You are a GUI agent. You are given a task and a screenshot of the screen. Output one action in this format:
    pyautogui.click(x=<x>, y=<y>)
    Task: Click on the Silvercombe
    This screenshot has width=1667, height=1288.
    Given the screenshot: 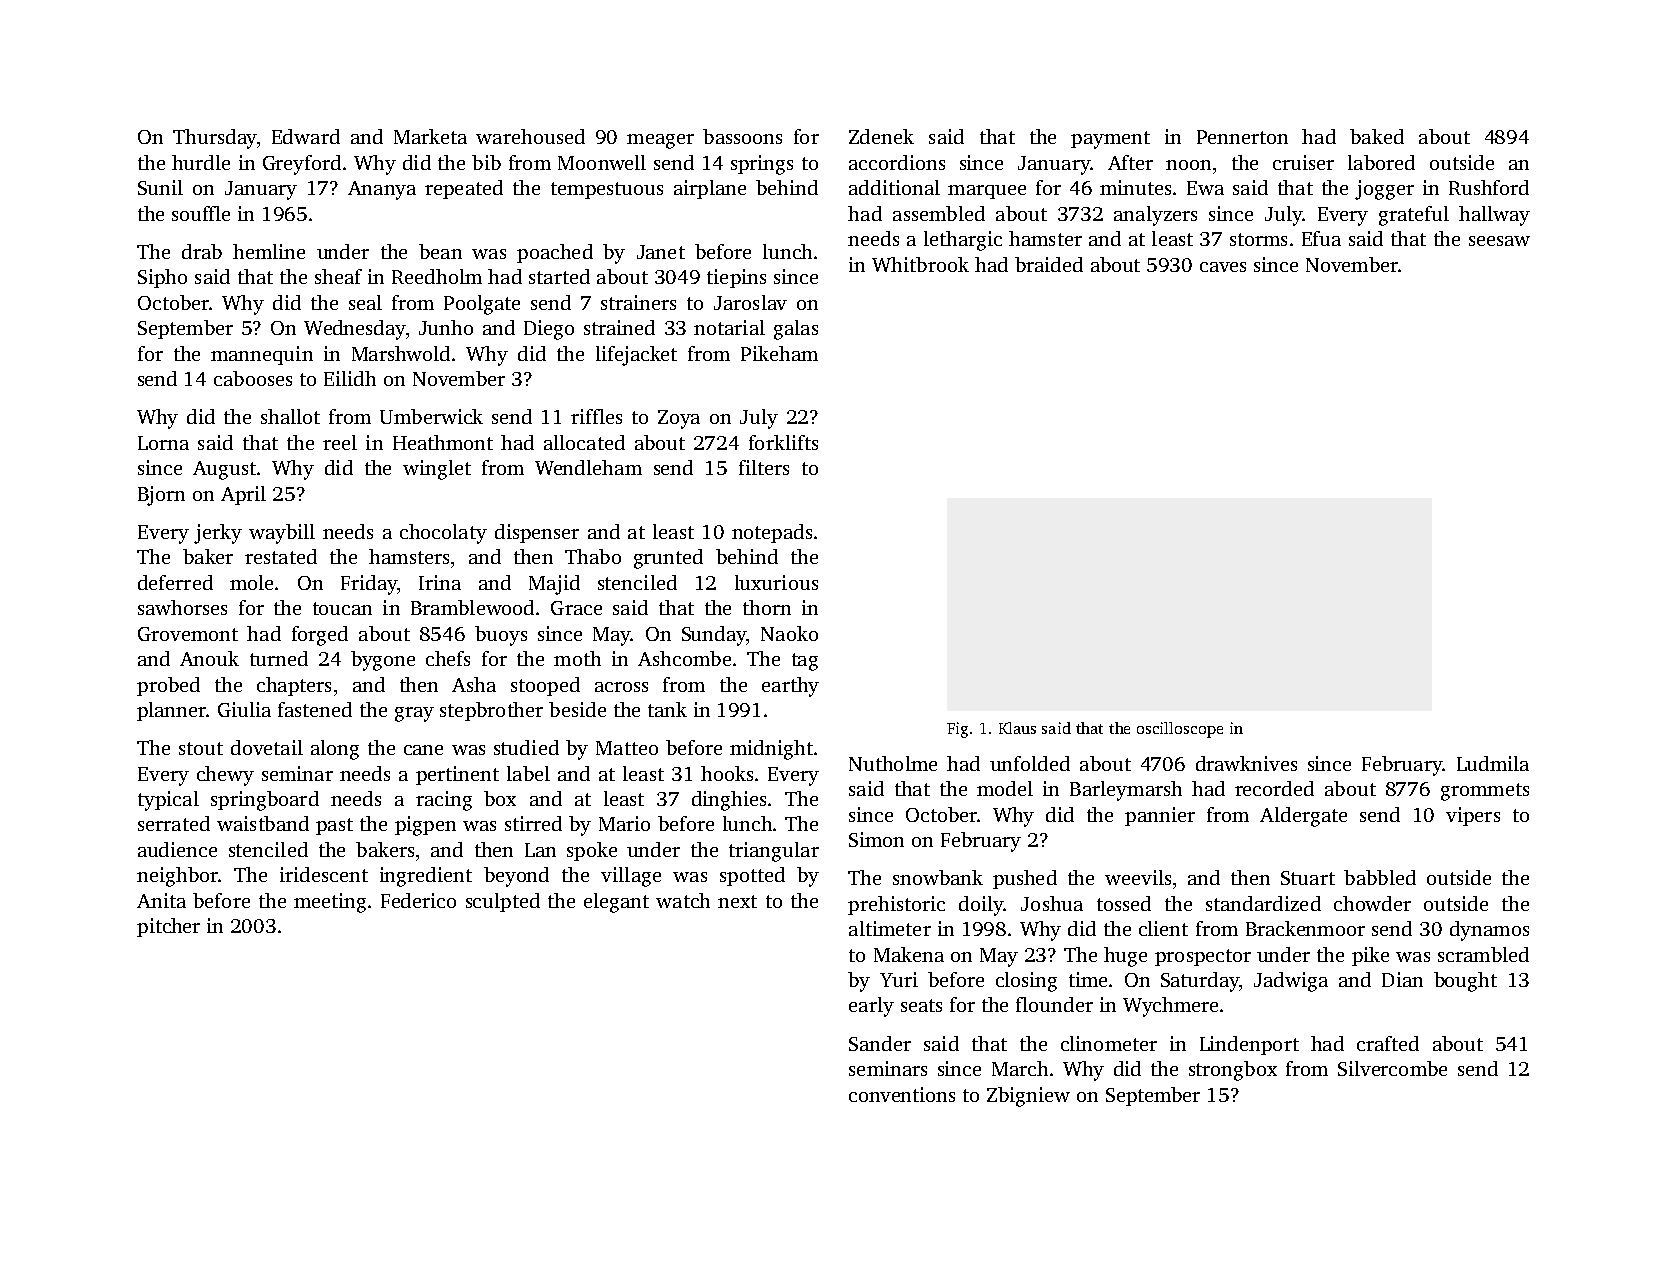 What is the action you would take?
    pyautogui.click(x=1392, y=1068)
